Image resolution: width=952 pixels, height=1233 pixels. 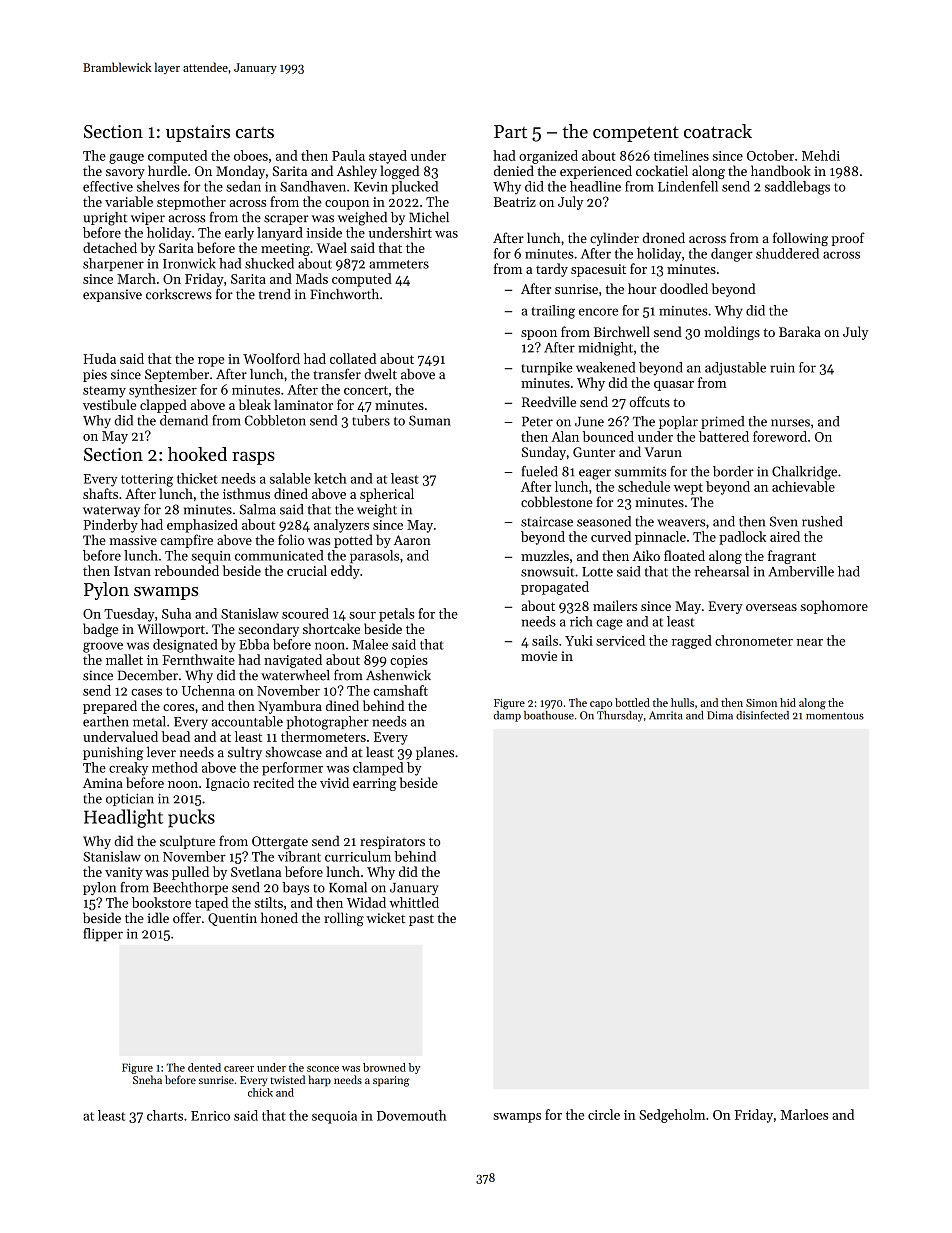 What do you see at coordinates (165, 1115) in the screenshot?
I see `charts` at bounding box center [165, 1115].
